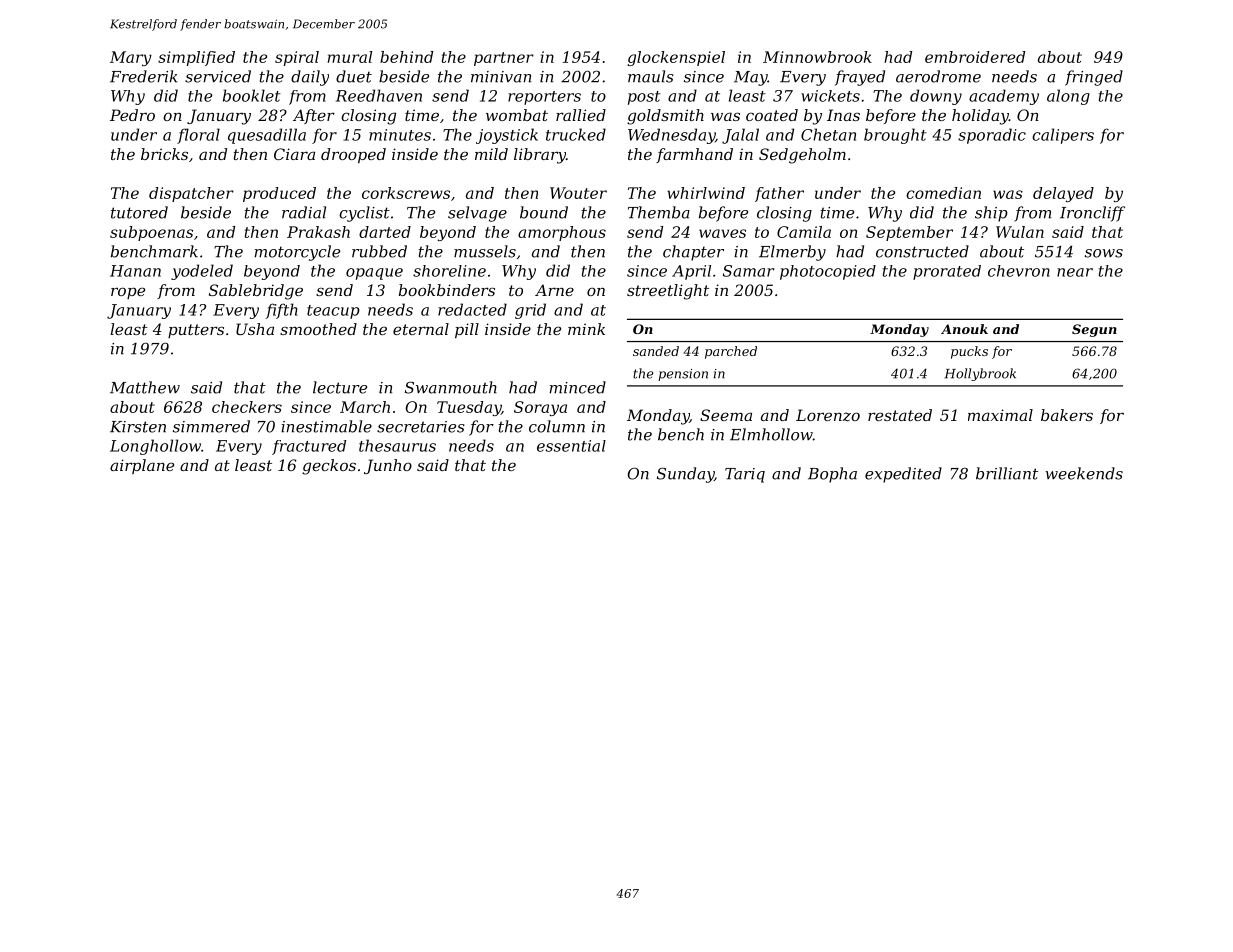 Image resolution: width=1233 pixels, height=952 pixels. What do you see at coordinates (772, 115) in the screenshot?
I see `coated` at bounding box center [772, 115].
